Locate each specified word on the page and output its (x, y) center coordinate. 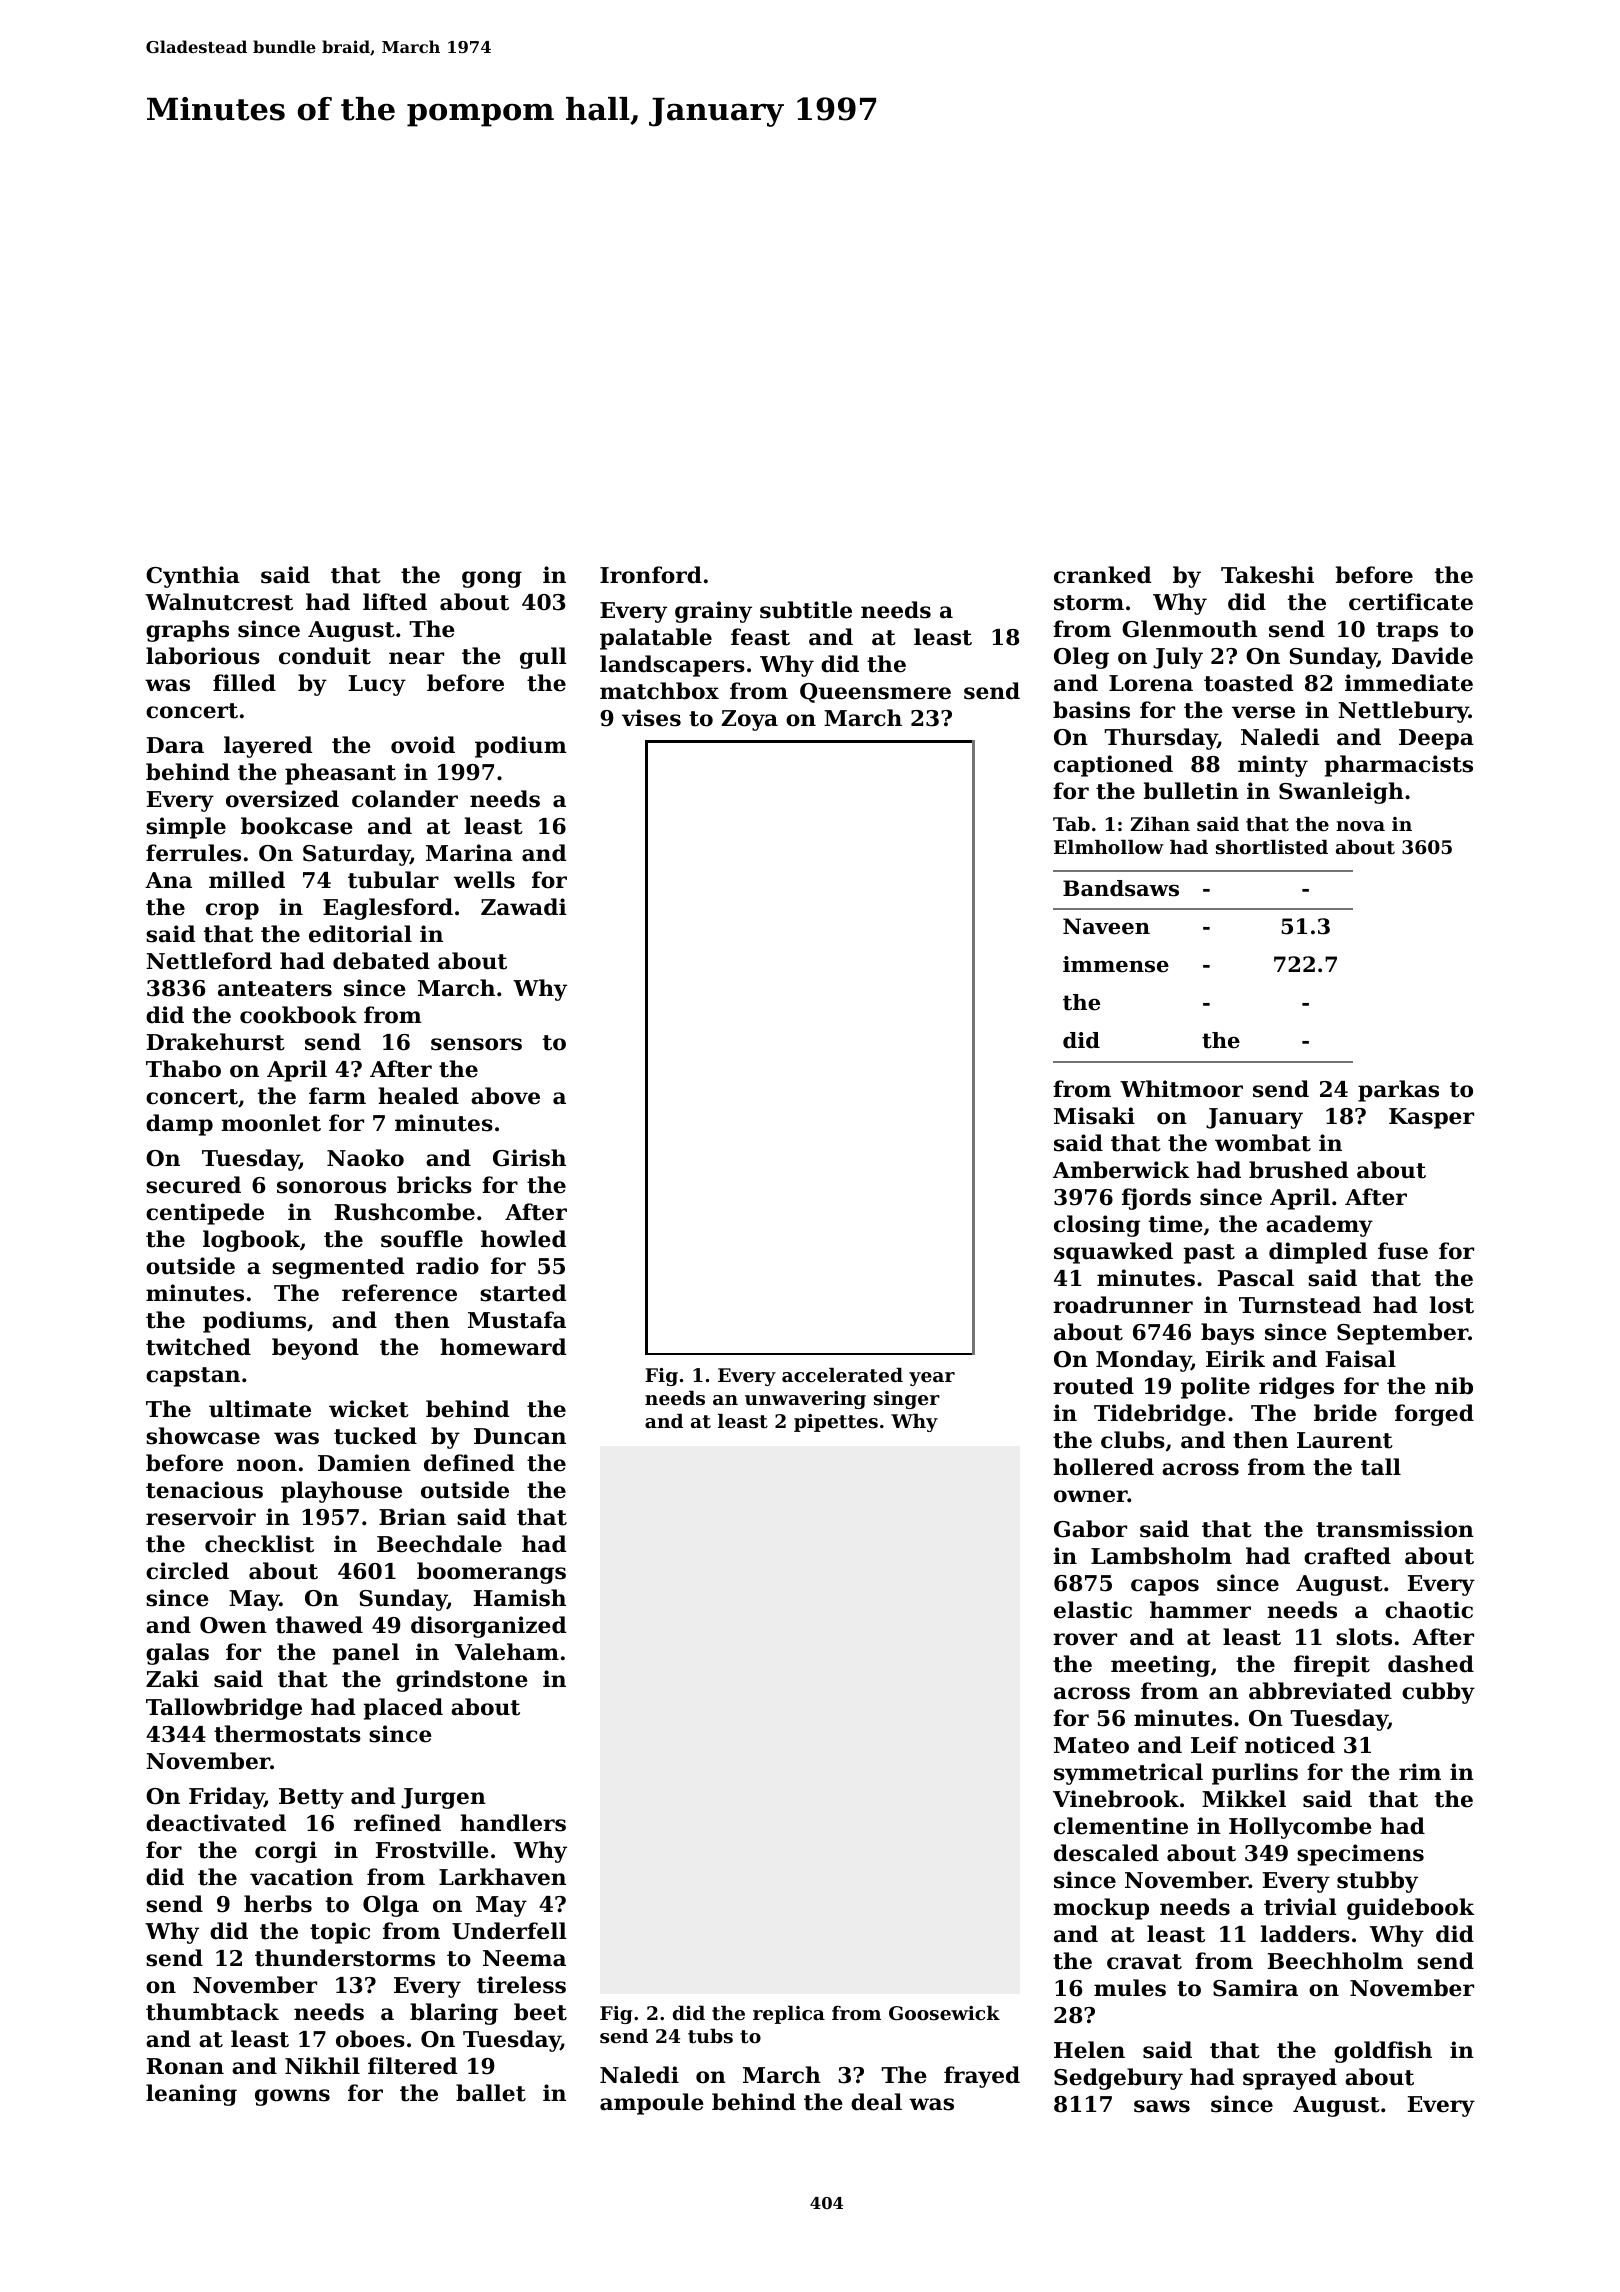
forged (1434, 1415)
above (505, 1096)
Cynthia (193, 577)
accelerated (842, 1375)
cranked (1102, 575)
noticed (1290, 1745)
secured (193, 1185)
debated (381, 961)
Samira (1255, 1988)
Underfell (509, 1931)
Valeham (507, 1652)
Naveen (1106, 926)
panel (366, 1654)
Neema (524, 1958)
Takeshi (1267, 575)
